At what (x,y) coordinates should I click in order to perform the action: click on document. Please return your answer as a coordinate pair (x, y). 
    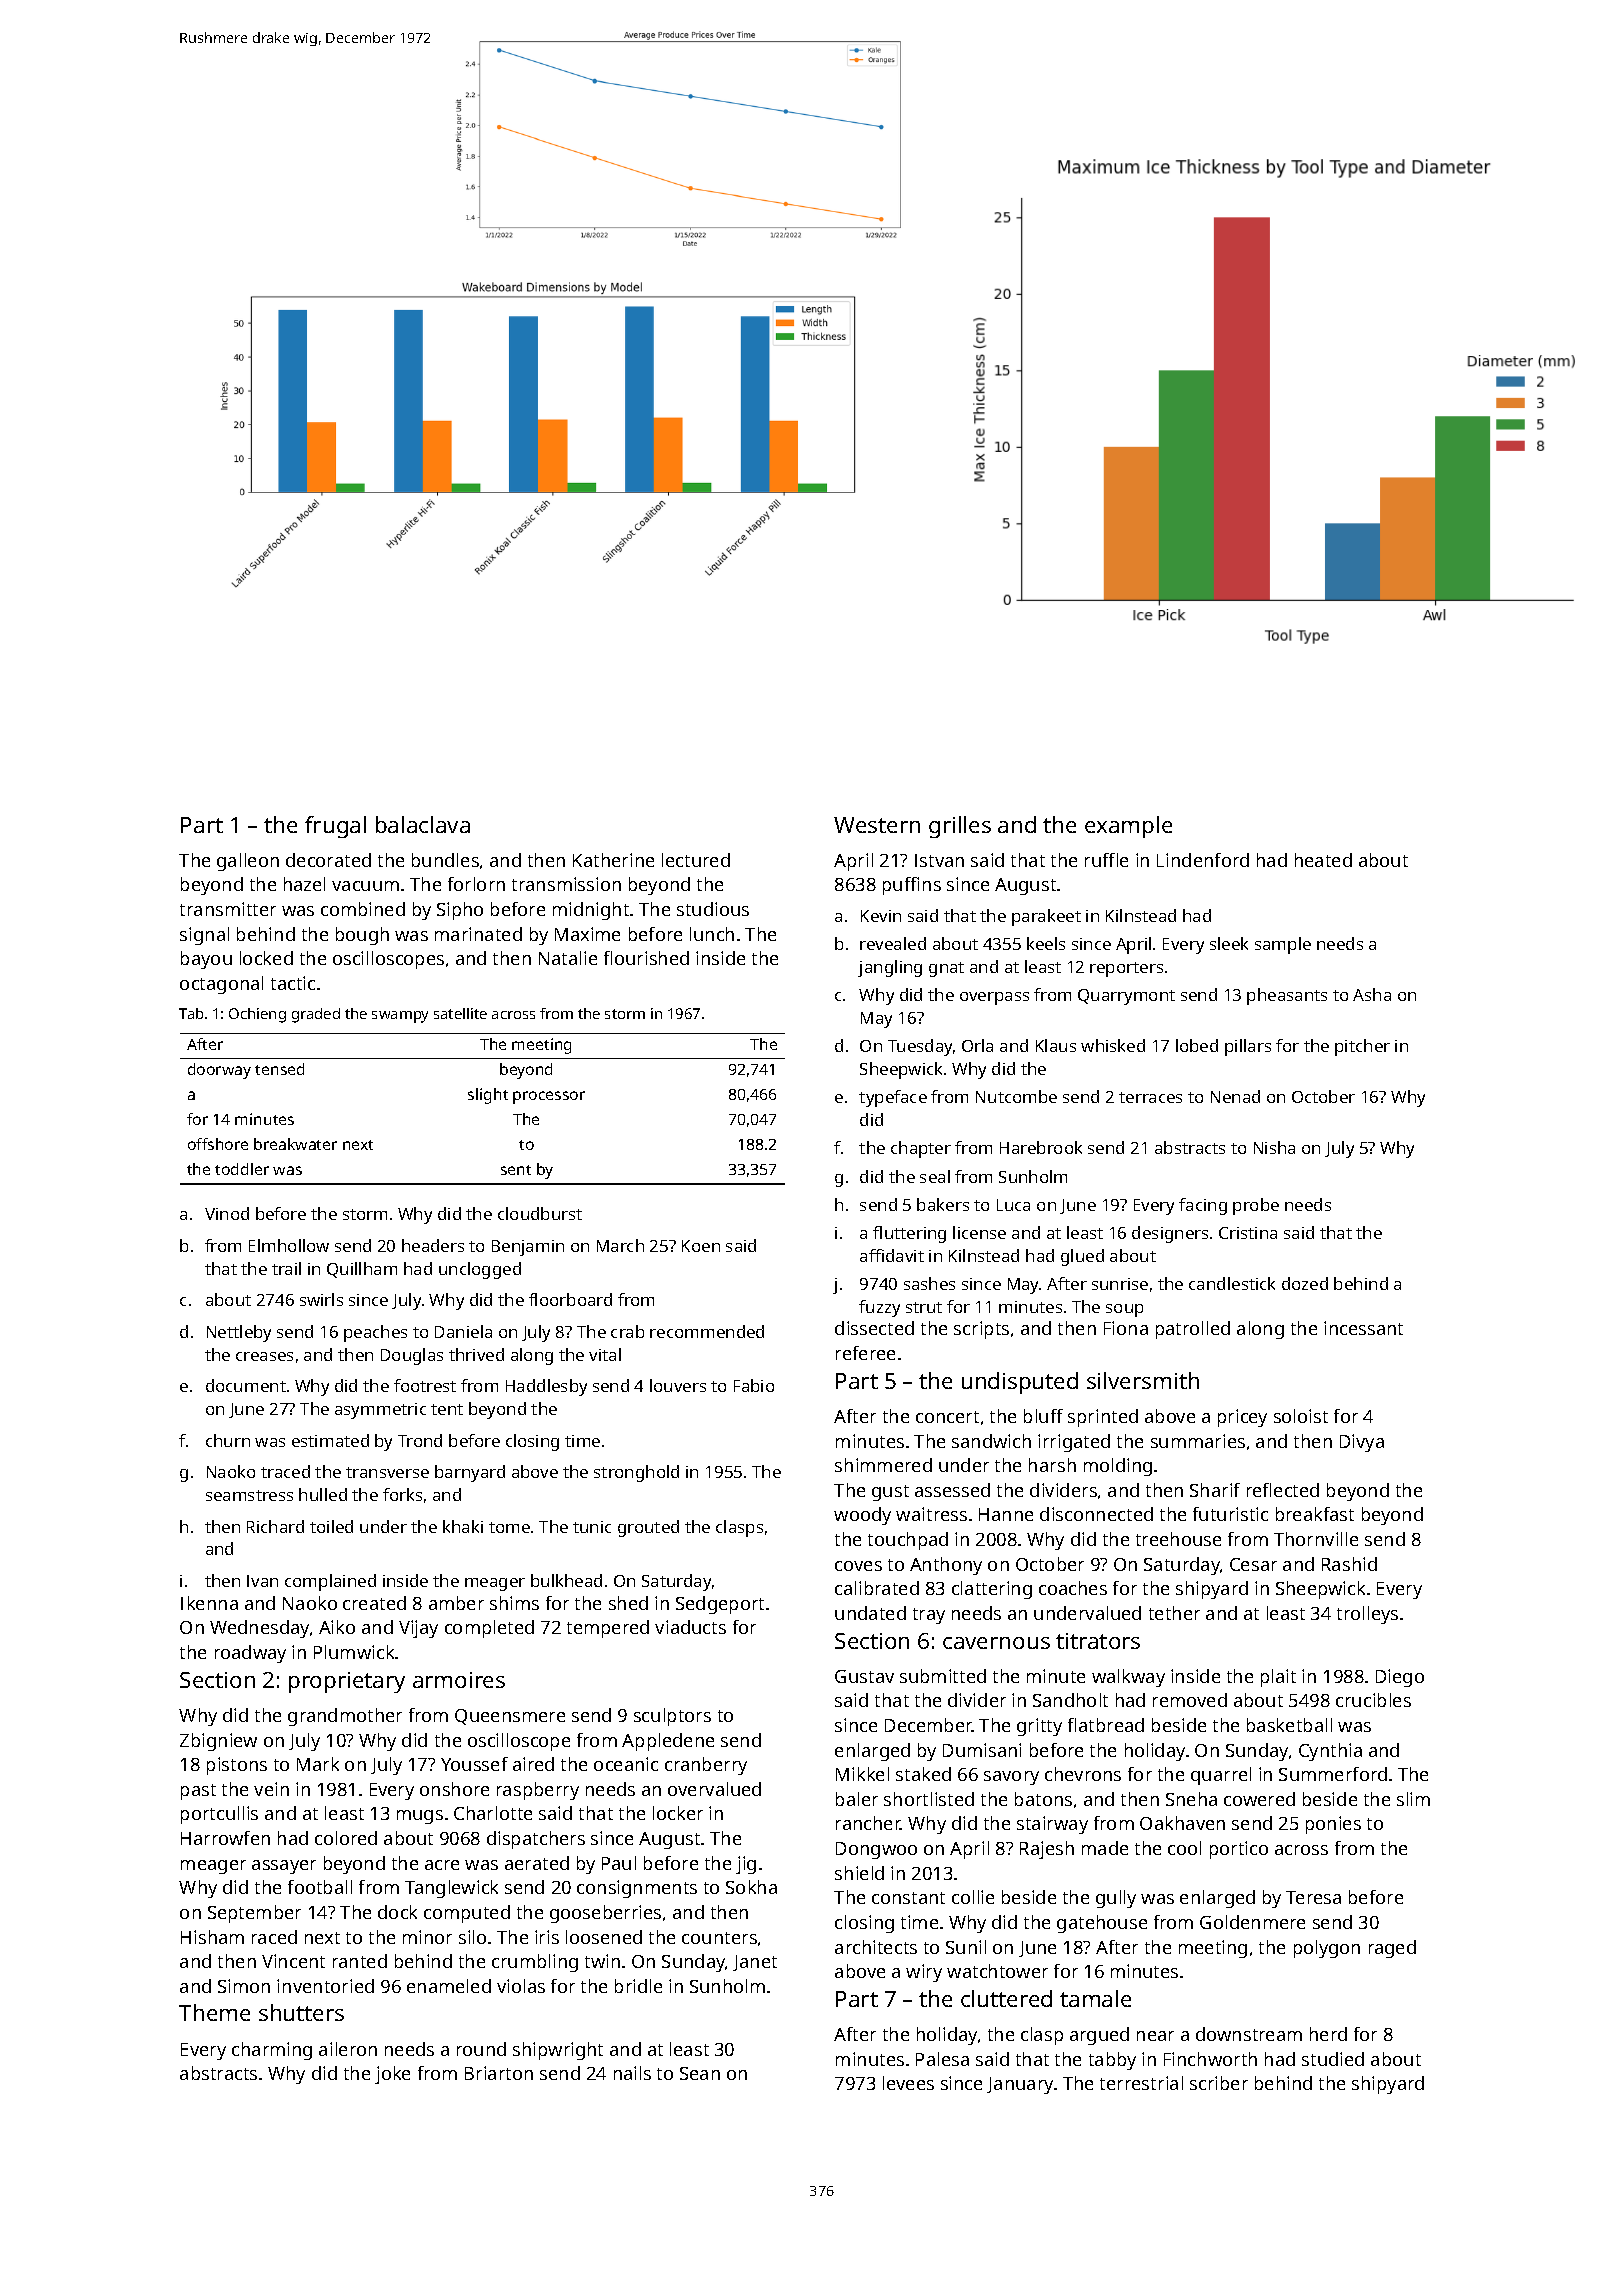
    Looking at the image, I should click on (246, 1385).
